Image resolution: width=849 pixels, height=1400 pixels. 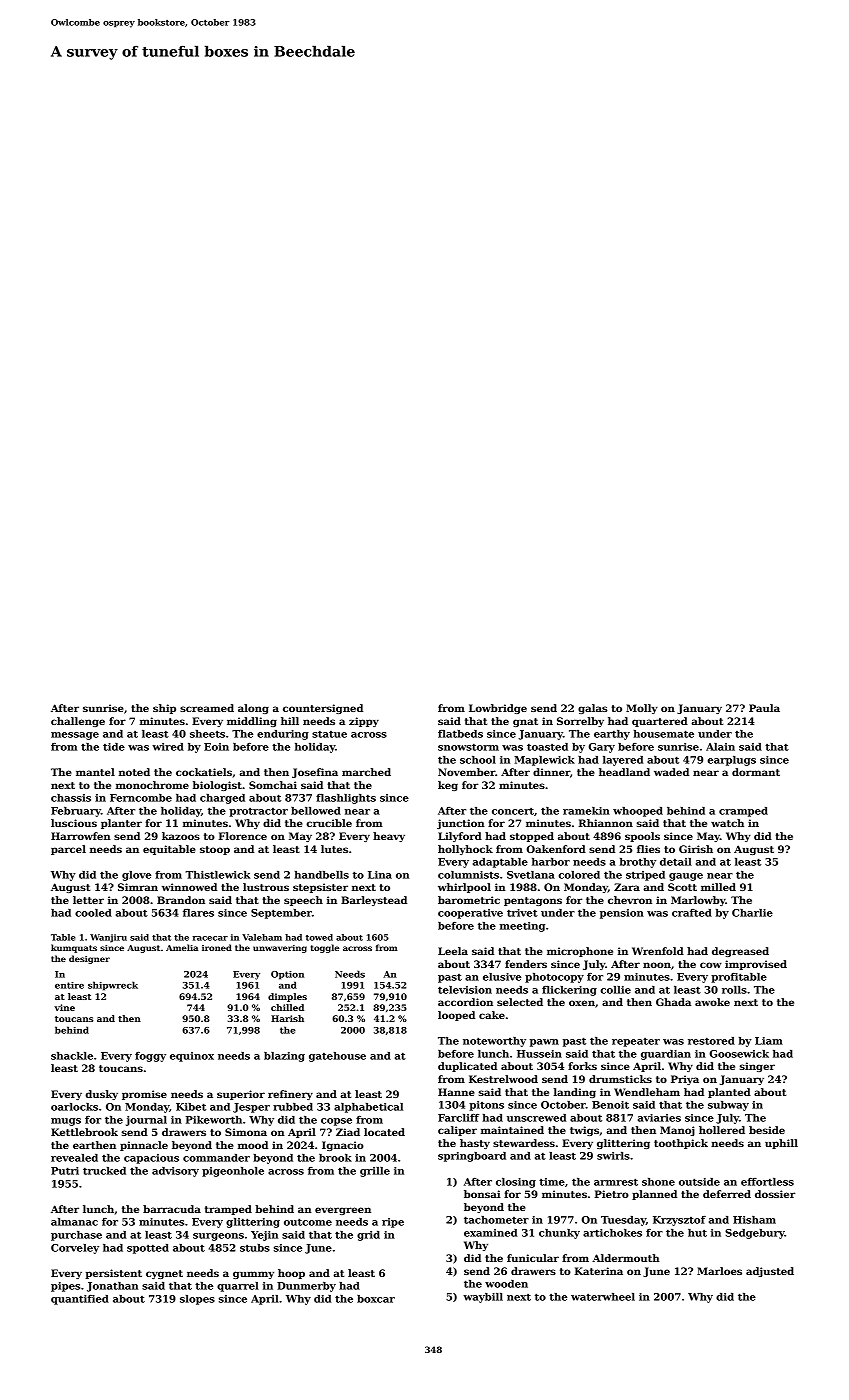 What do you see at coordinates (75, 736) in the image?
I see `message` at bounding box center [75, 736].
